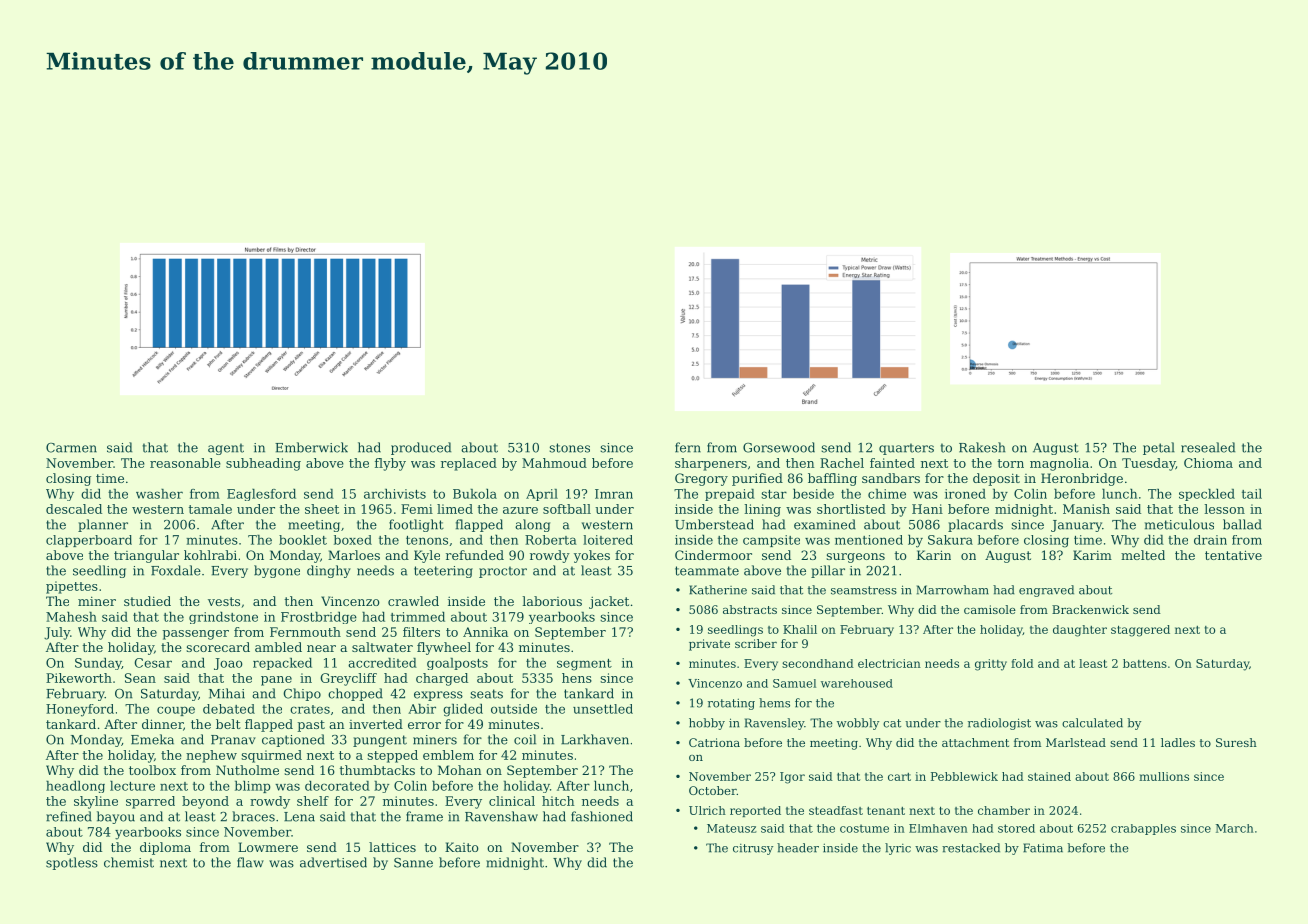  What do you see at coordinates (1043, 848) in the page?
I see `Fatima` at bounding box center [1043, 848].
